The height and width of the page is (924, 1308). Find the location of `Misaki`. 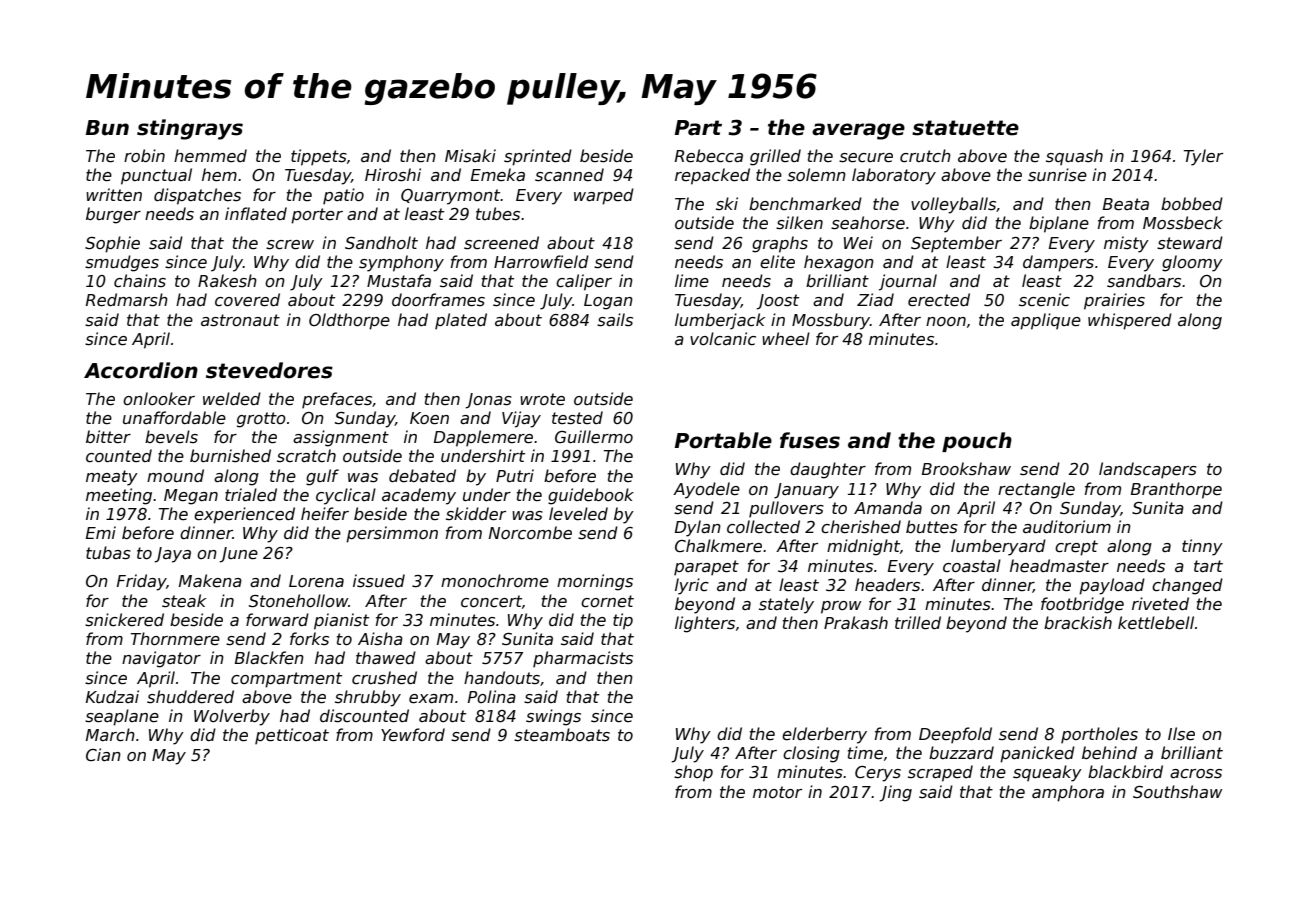

Misaki is located at coordinates (470, 156).
